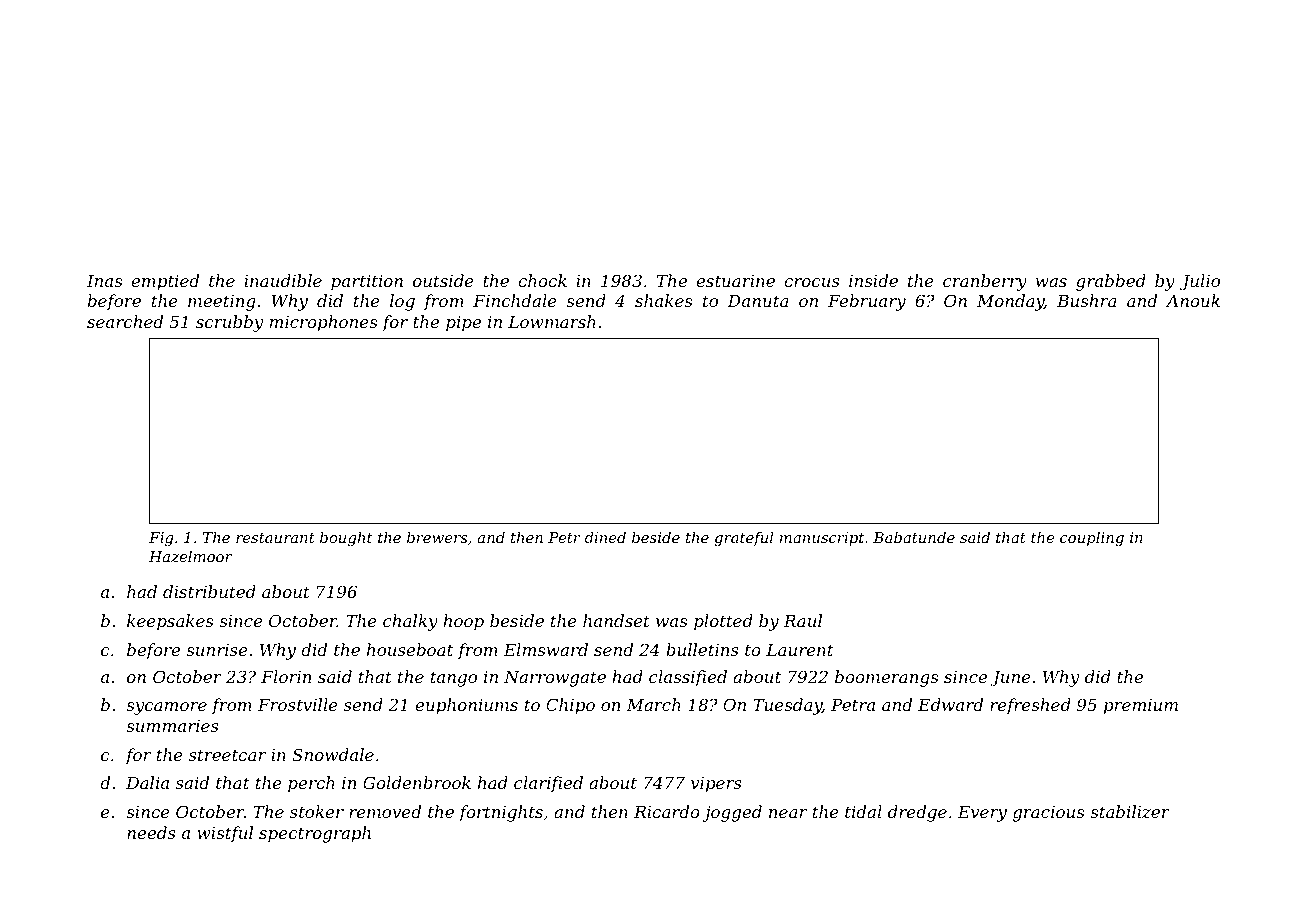  I want to click on keepsakes, so click(170, 622).
